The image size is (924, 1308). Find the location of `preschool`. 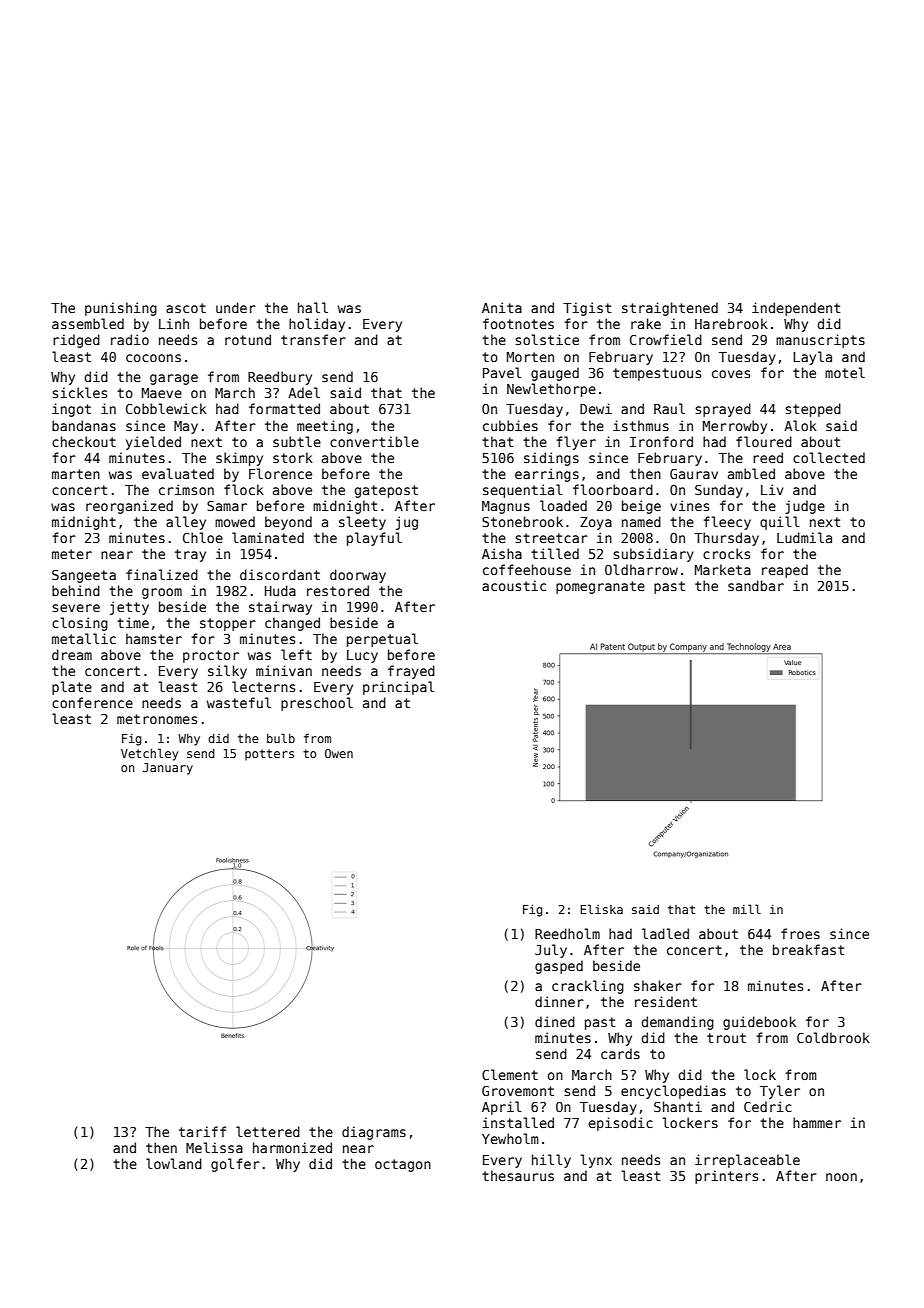

preschool is located at coordinates (317, 704).
